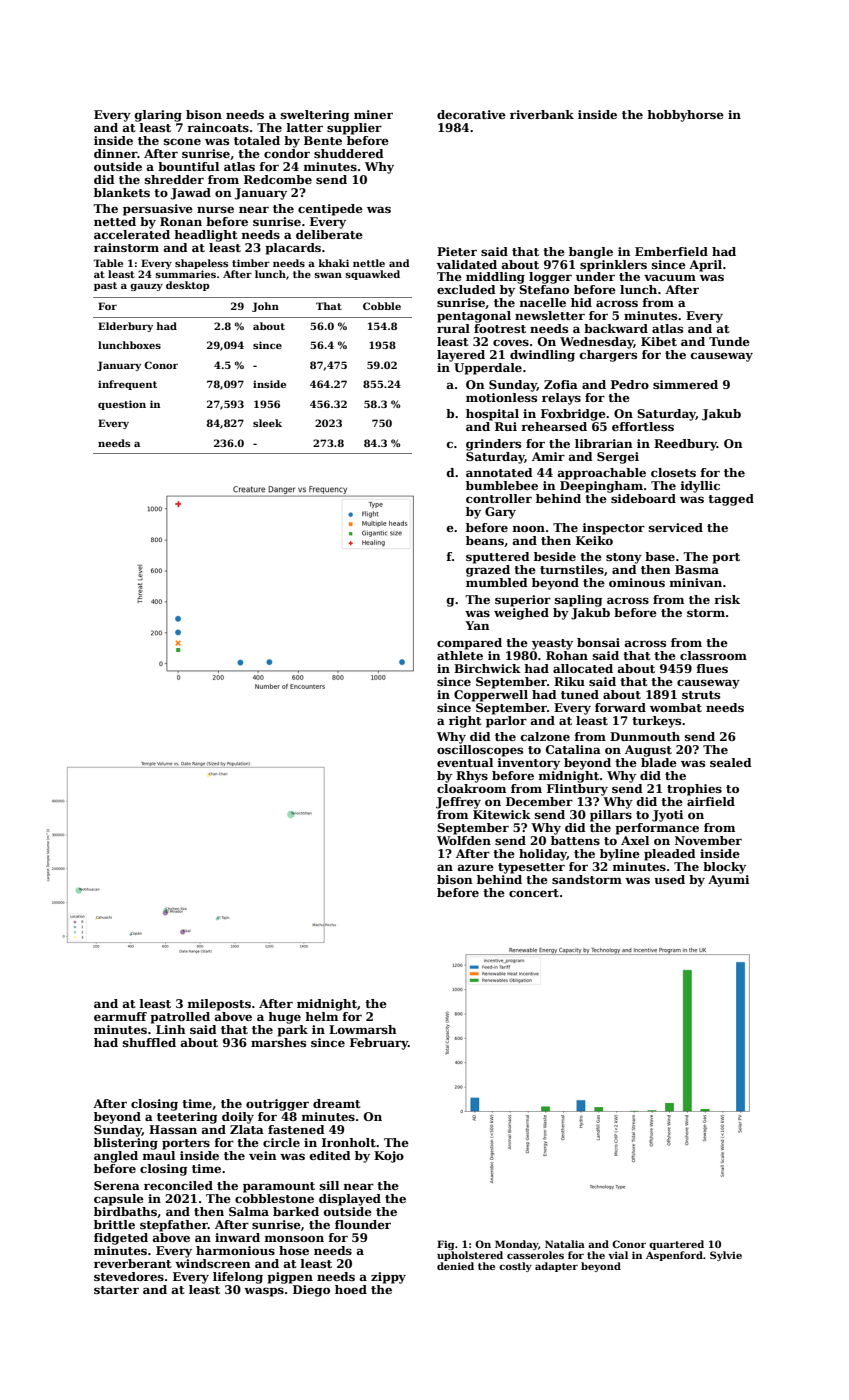 This page has width=849, height=1400. I want to click on concert, so click(534, 893).
